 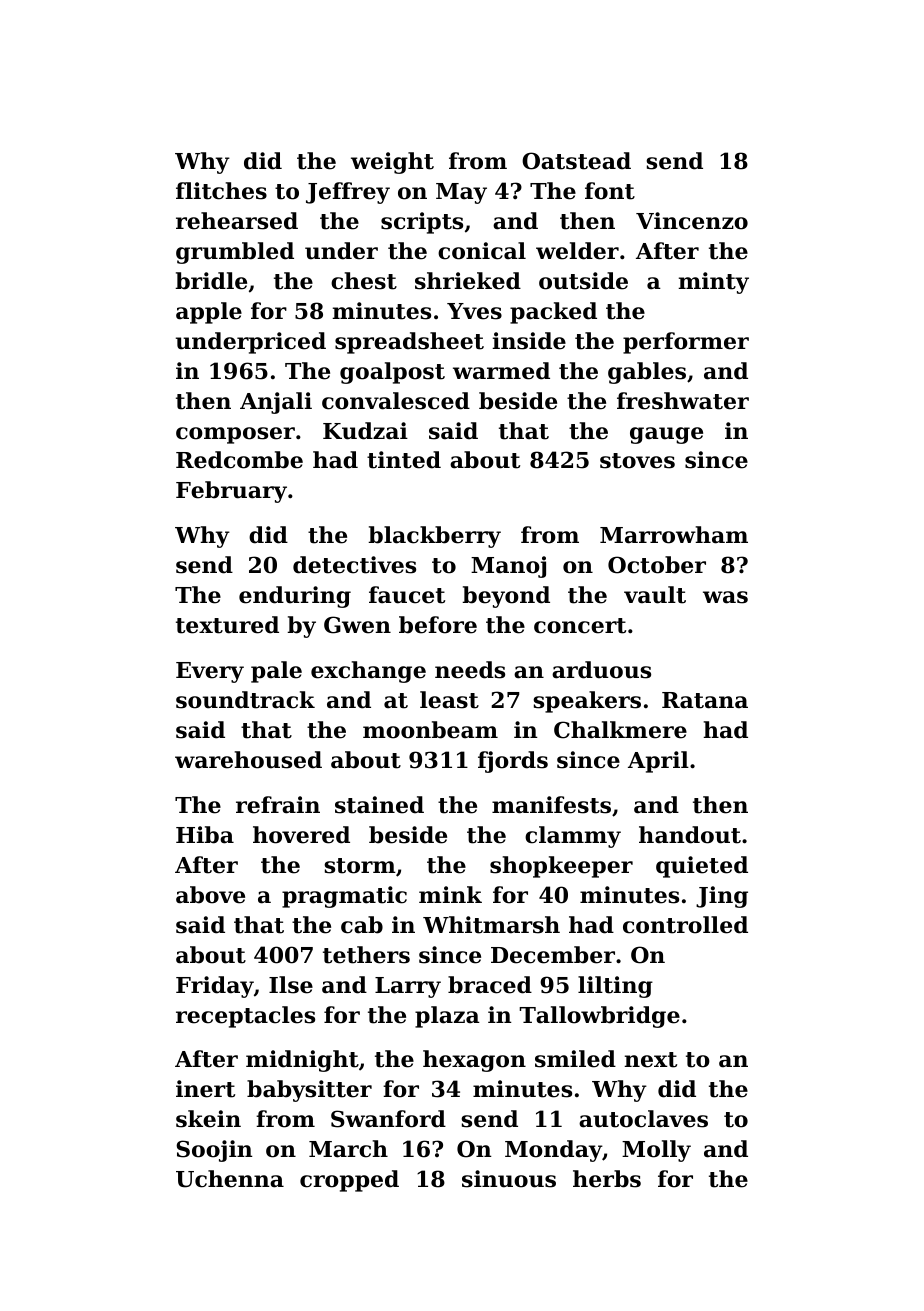 I want to click on grumbled, so click(x=235, y=253).
